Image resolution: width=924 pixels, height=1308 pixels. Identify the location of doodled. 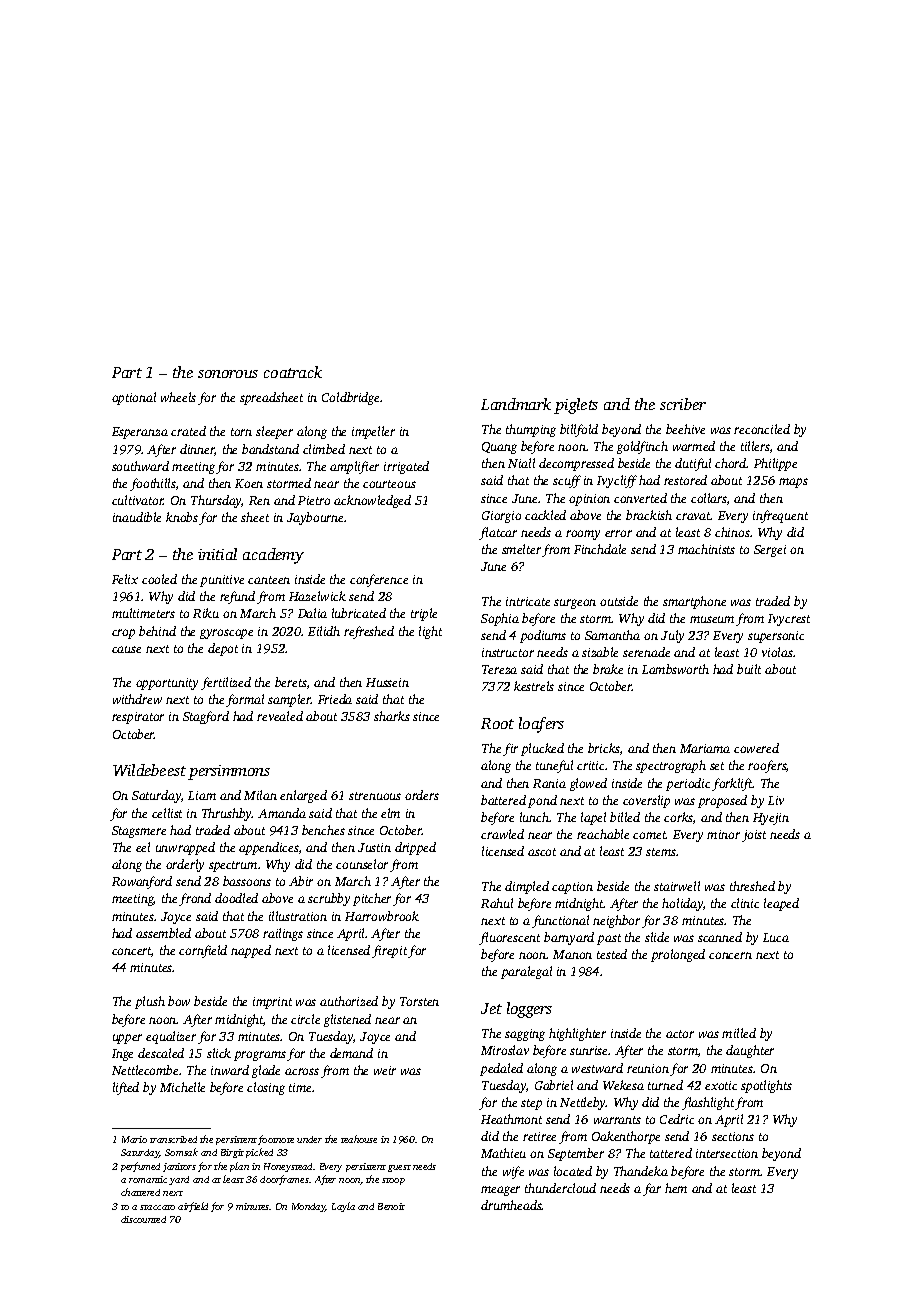
(236, 898).
